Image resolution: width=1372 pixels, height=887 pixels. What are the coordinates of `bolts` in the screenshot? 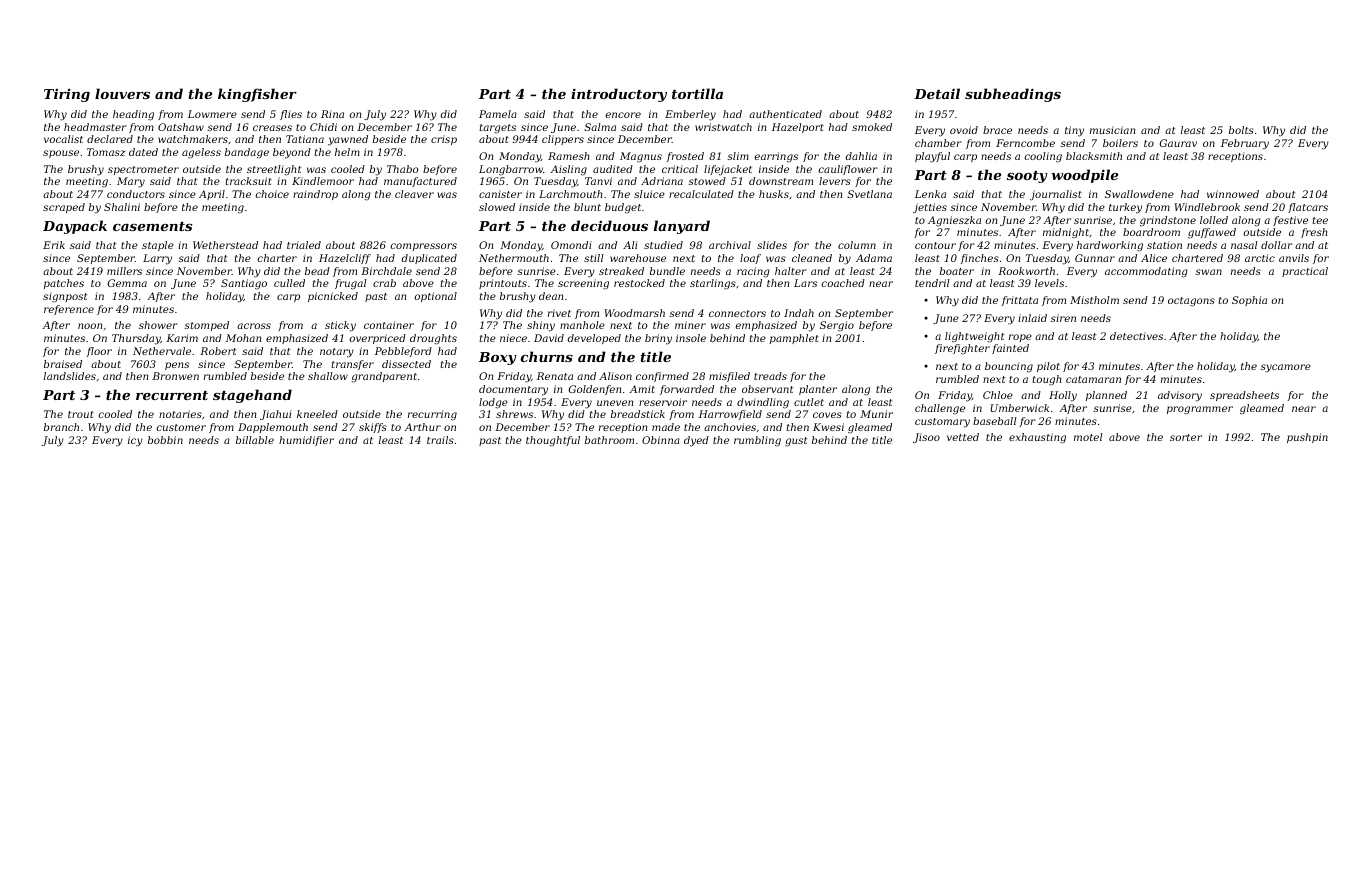 It's located at (1241, 130).
